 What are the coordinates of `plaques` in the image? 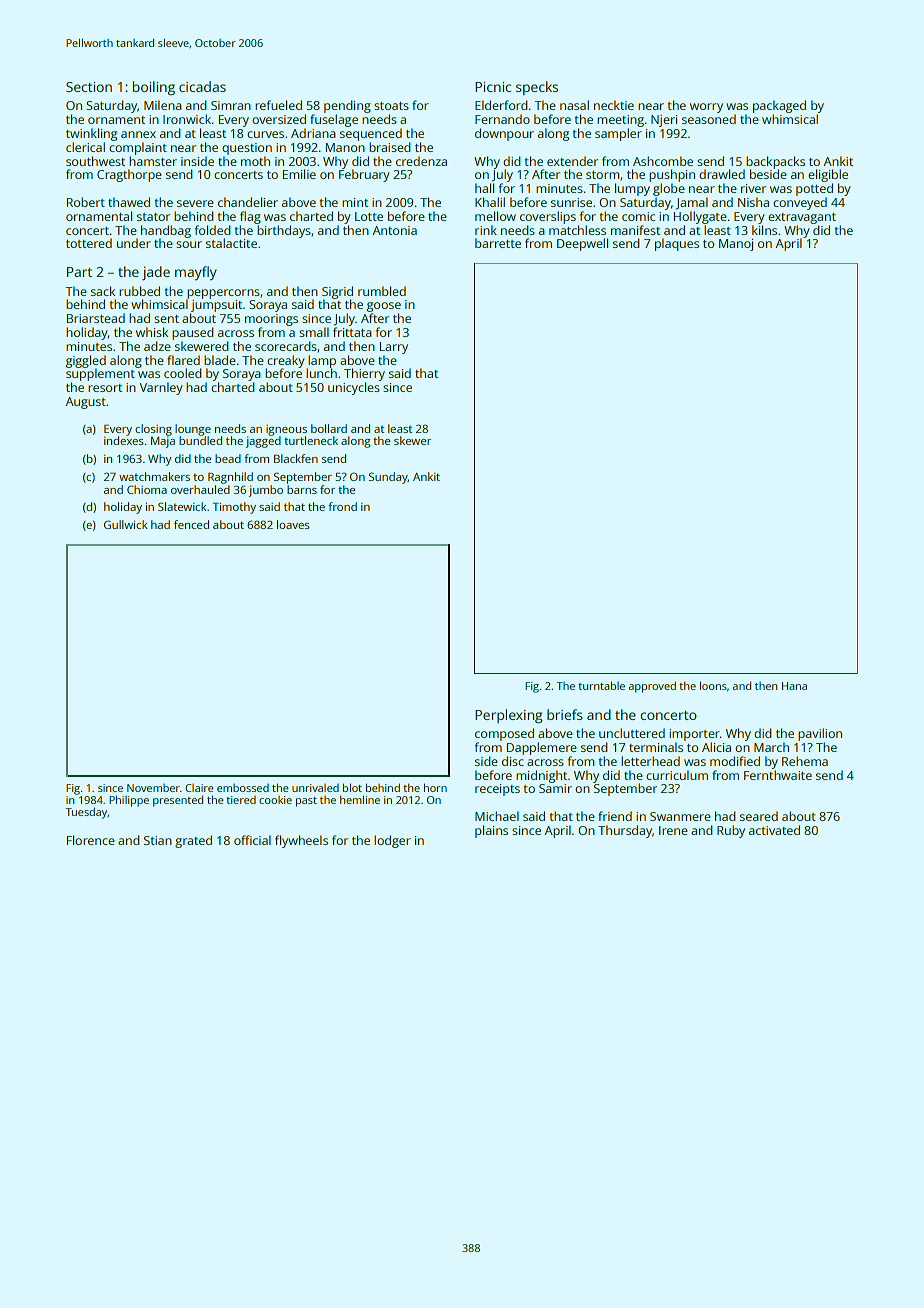 It's located at (677, 244).
